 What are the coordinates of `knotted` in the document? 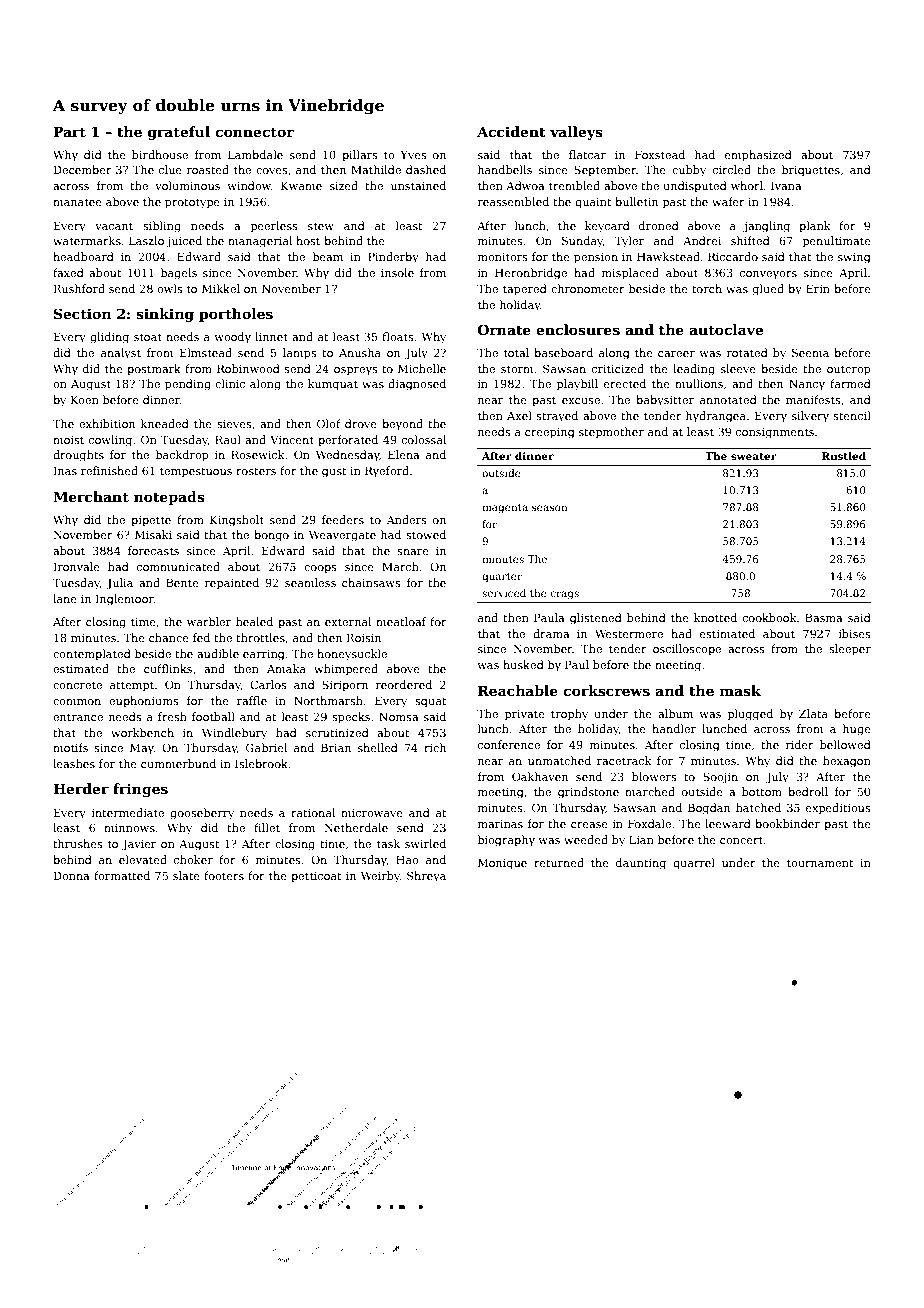 It's located at (715, 617).
